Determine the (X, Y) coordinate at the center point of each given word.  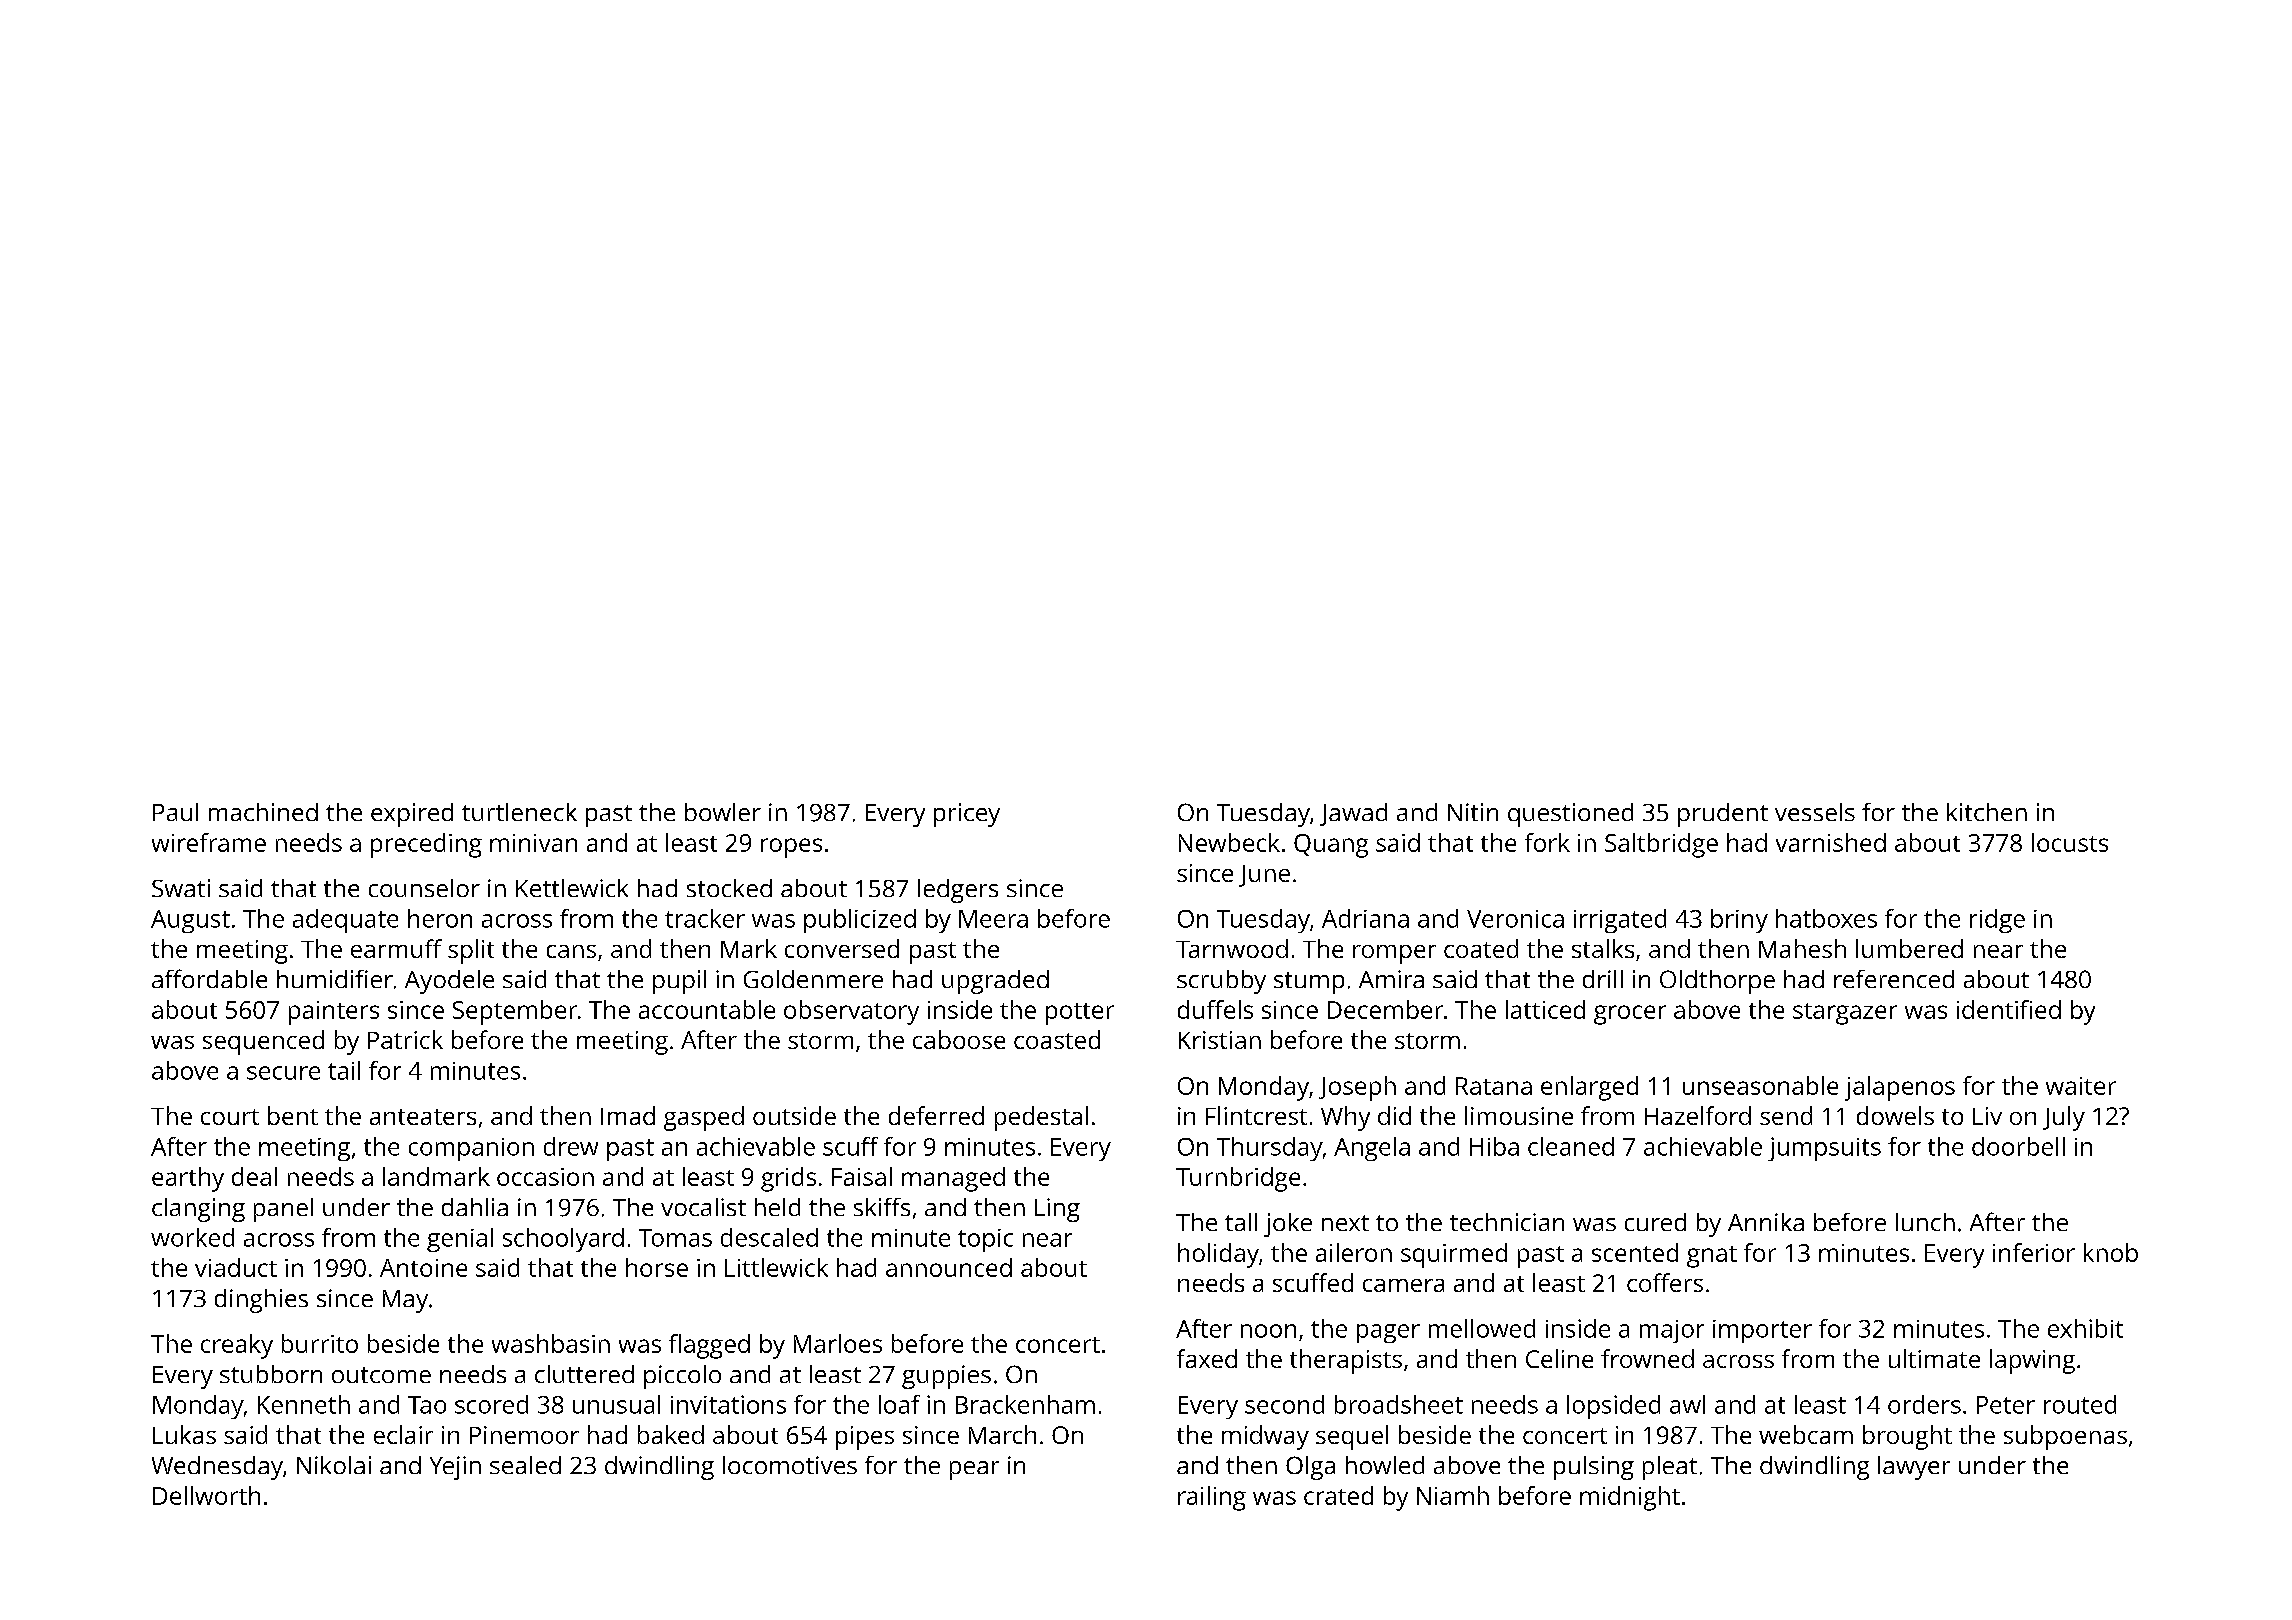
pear (974, 1470)
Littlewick (776, 1267)
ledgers (958, 891)
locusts (2070, 842)
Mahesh (1802, 948)
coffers (1665, 1282)
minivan (533, 843)
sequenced (263, 1042)
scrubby (1221, 982)
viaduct (236, 1267)
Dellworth (206, 1495)
